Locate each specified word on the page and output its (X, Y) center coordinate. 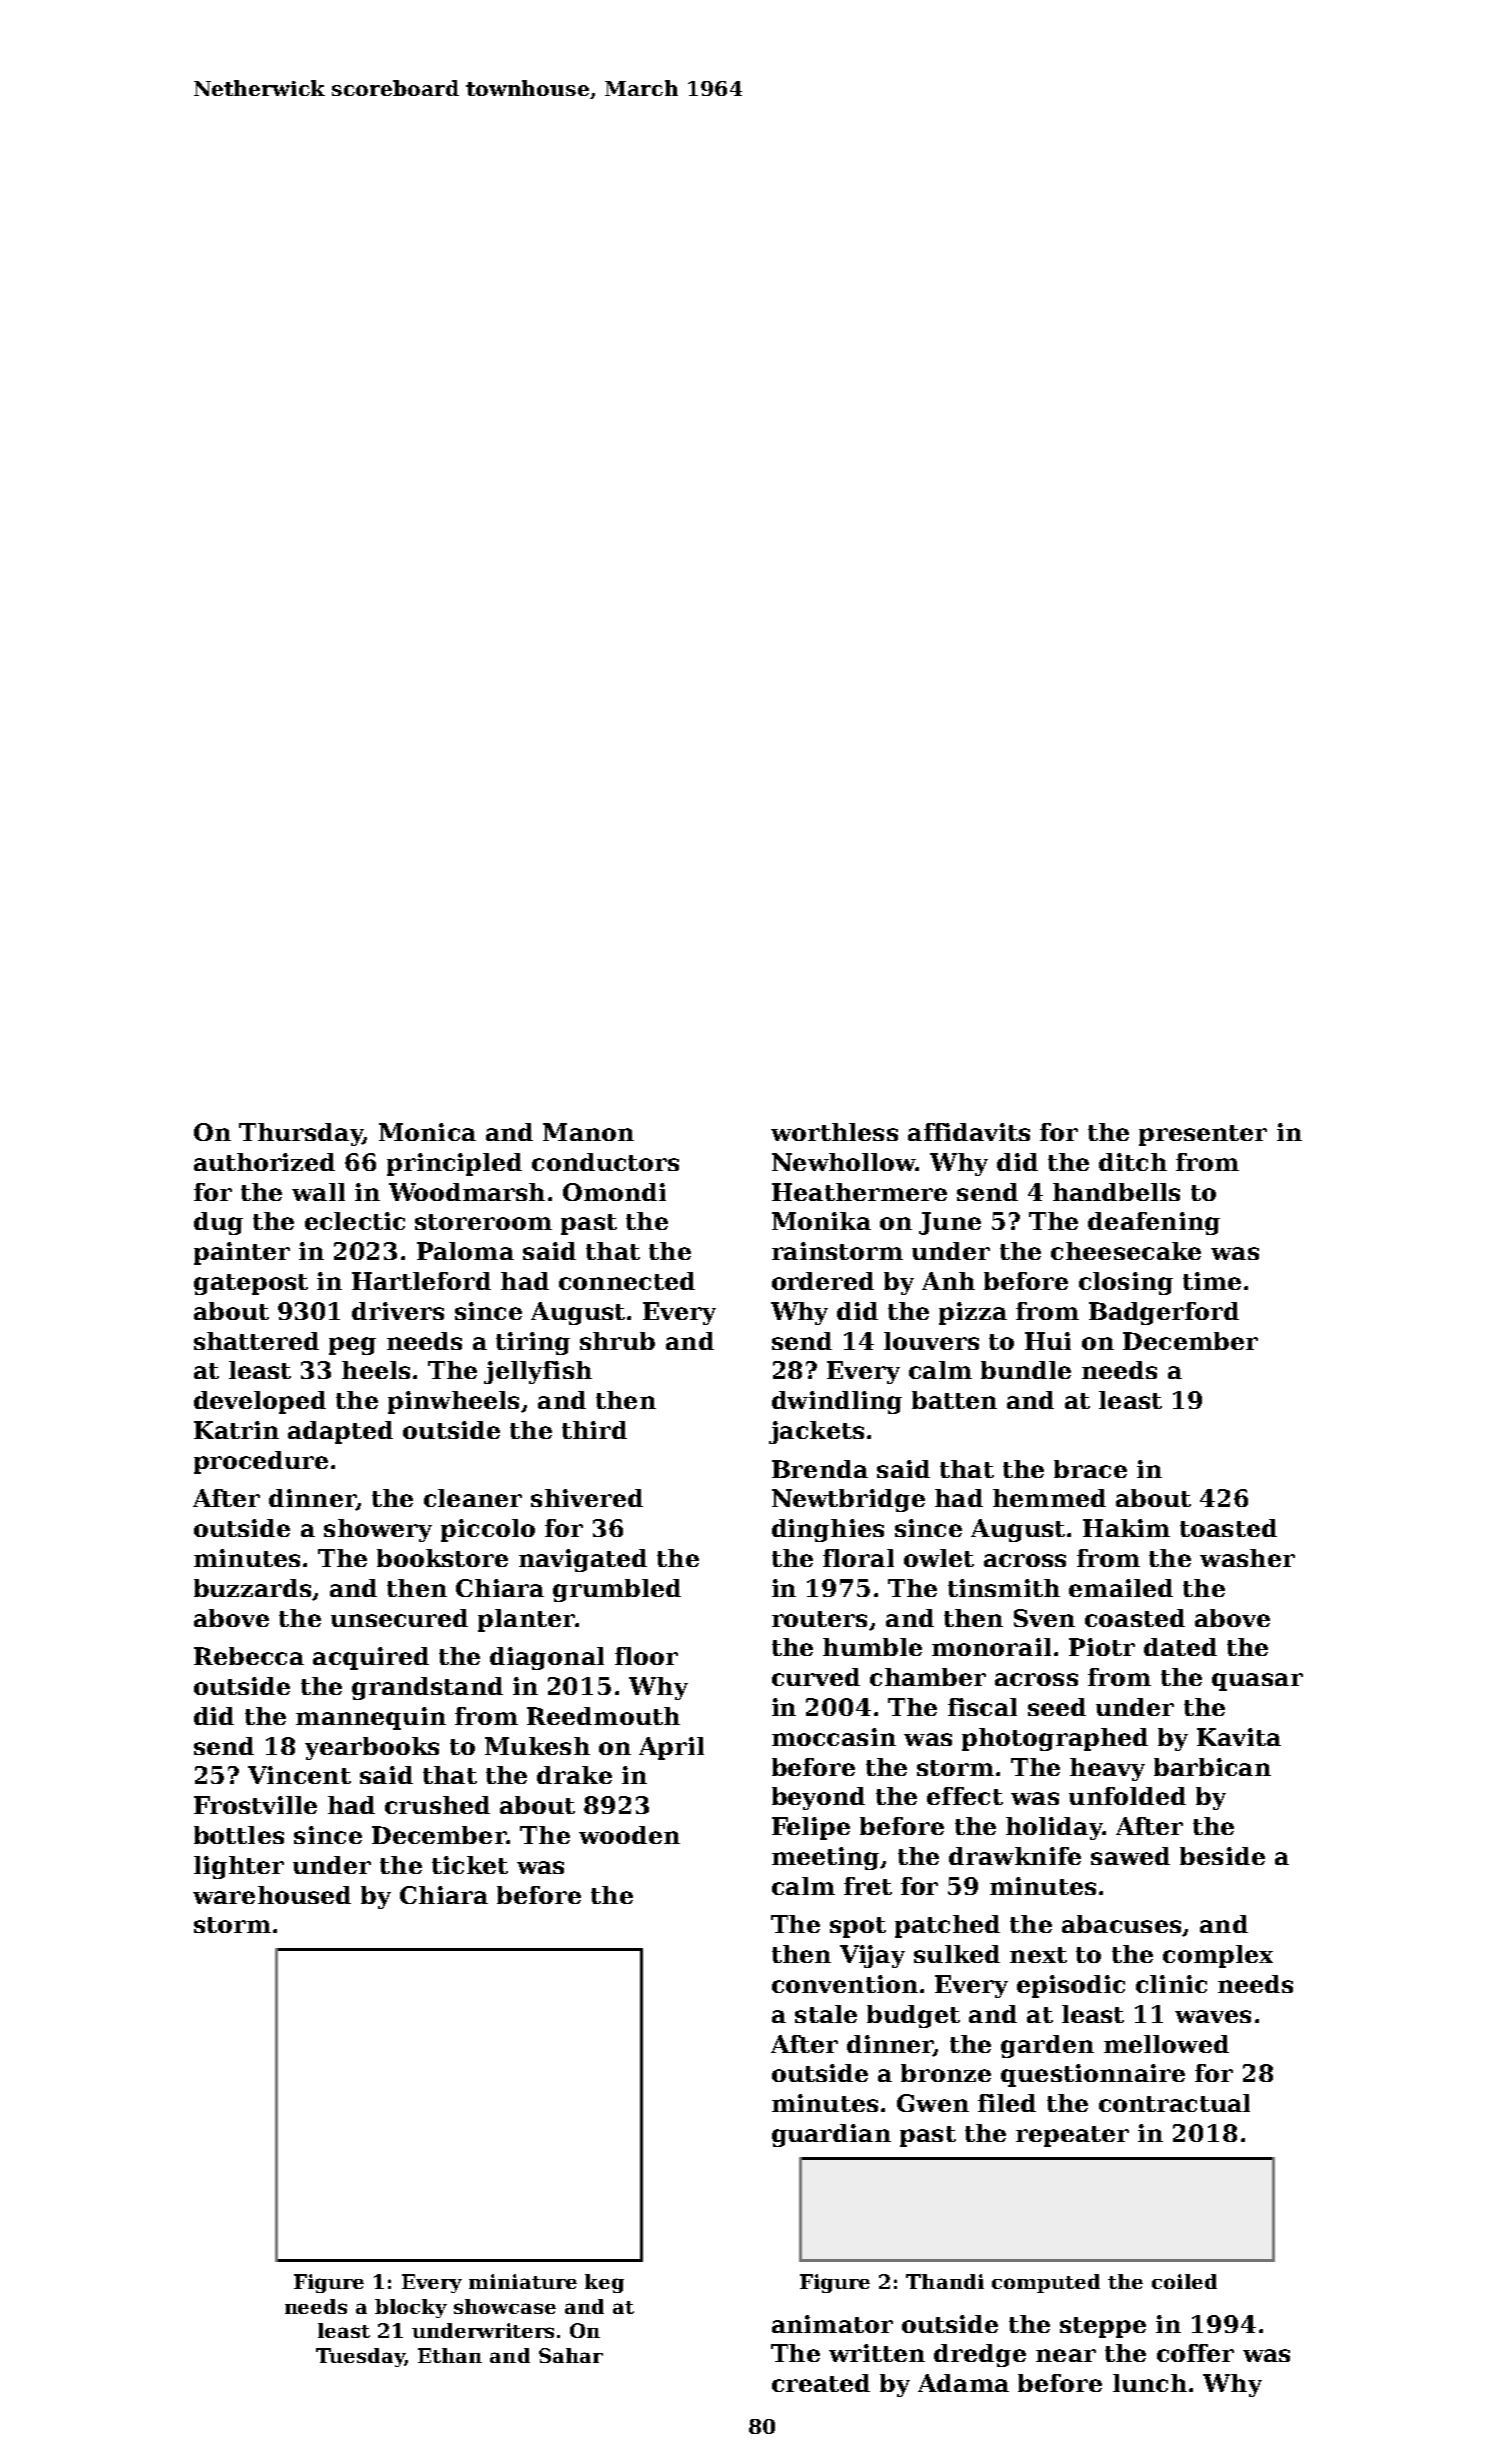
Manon (588, 1132)
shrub (617, 1341)
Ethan (450, 2355)
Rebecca (249, 1656)
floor (646, 1656)
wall (318, 1192)
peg (352, 1346)
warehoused (272, 1895)
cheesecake (1126, 1251)
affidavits (969, 1132)
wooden (629, 1835)
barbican (1212, 1767)
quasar (1257, 1682)
